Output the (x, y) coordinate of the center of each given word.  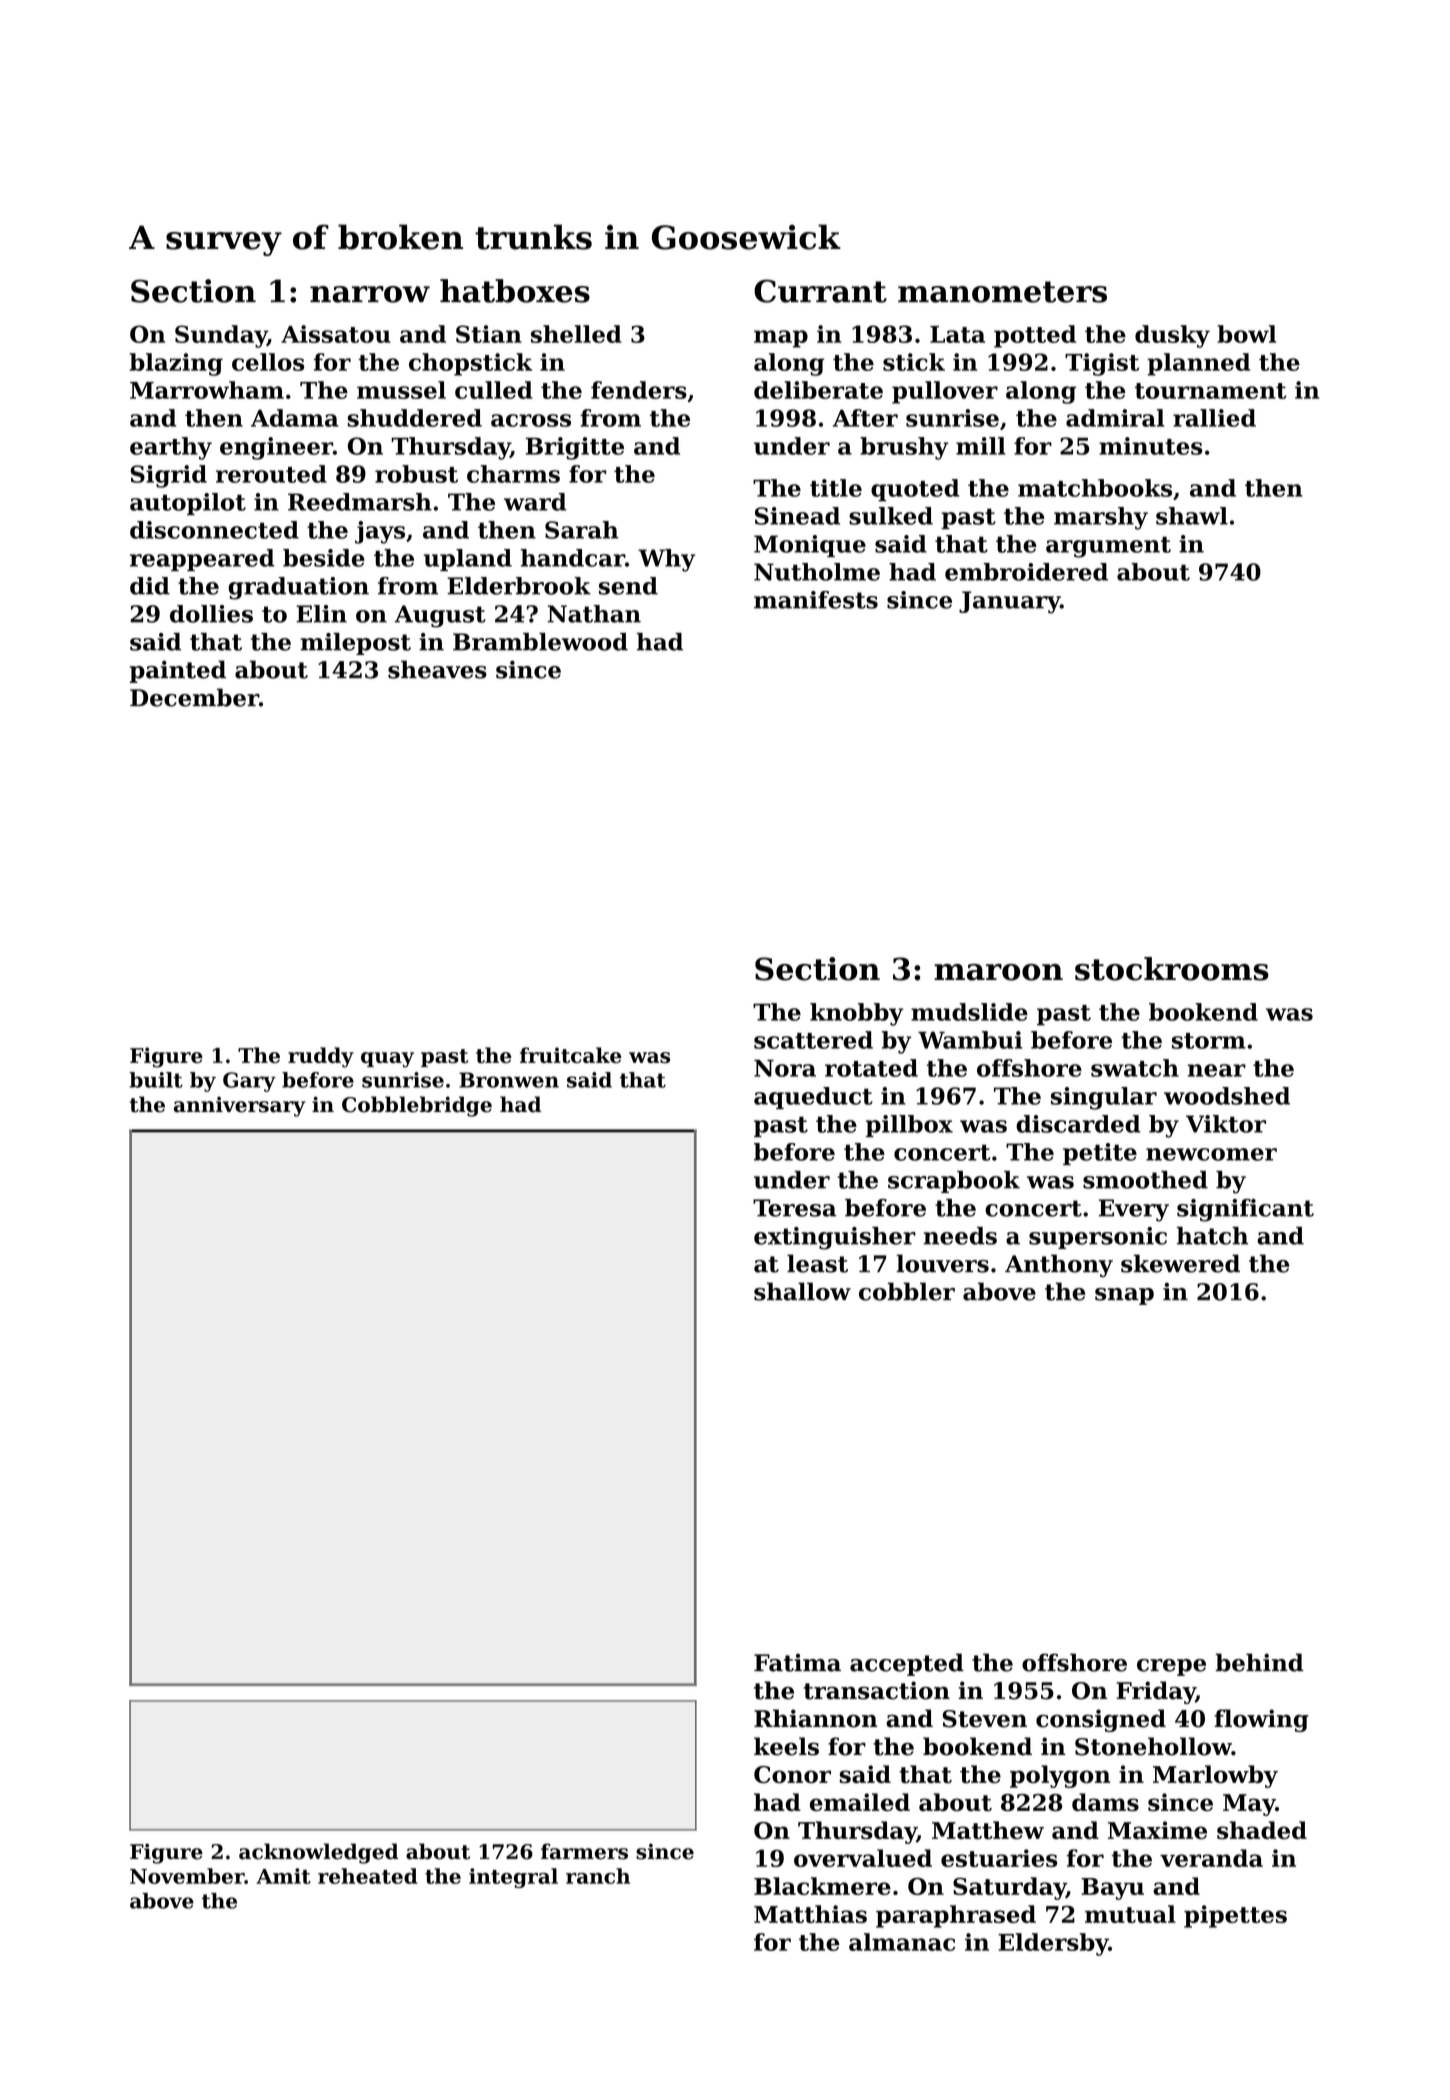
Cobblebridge (417, 1106)
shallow (802, 1291)
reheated (368, 1876)
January (1009, 602)
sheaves (437, 669)
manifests (816, 600)
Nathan (594, 614)
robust (416, 474)
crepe (1171, 1667)
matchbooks (1095, 488)
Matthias (810, 1914)
